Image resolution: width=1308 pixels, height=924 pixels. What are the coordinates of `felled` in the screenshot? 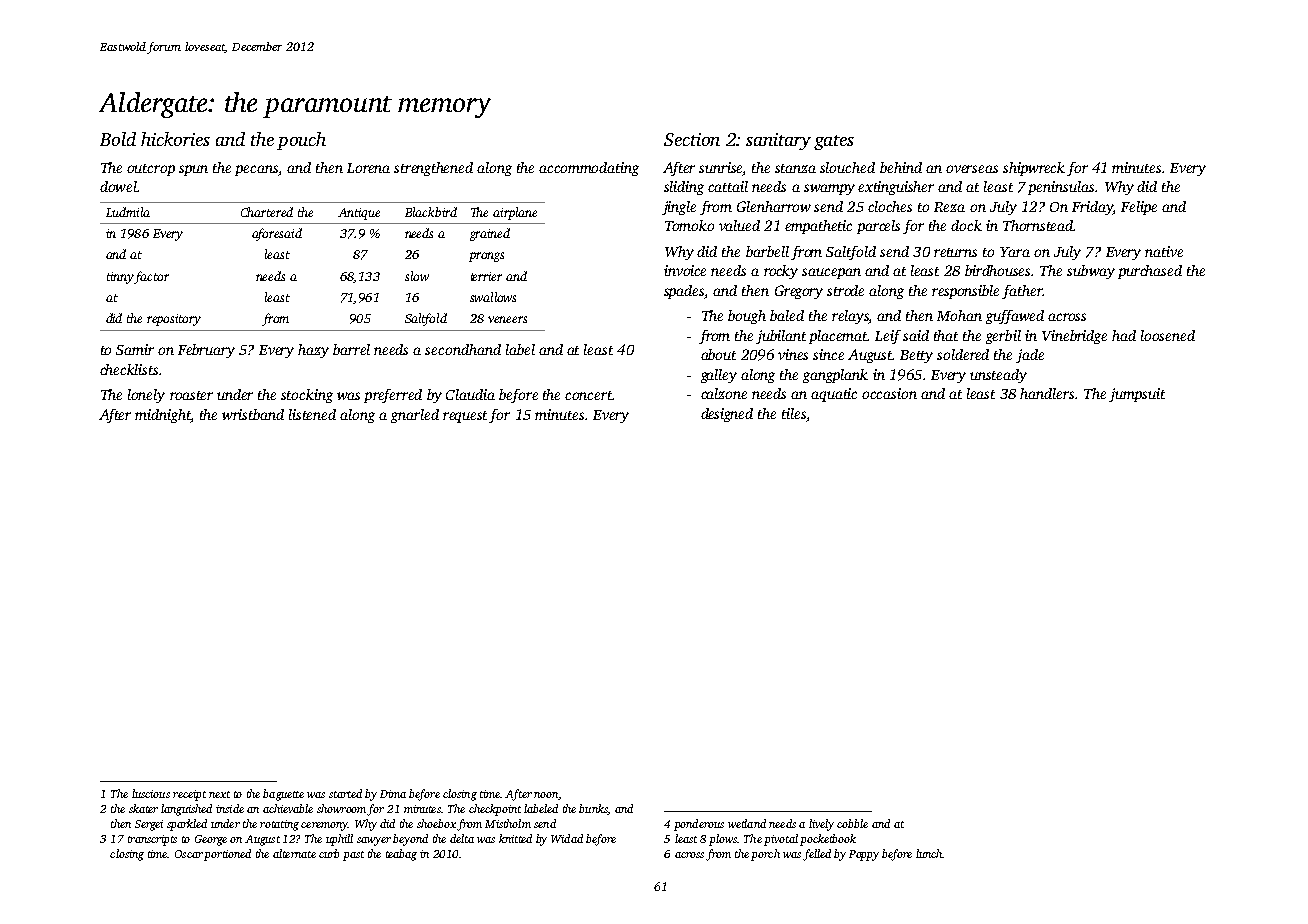 It's located at (817, 855).
